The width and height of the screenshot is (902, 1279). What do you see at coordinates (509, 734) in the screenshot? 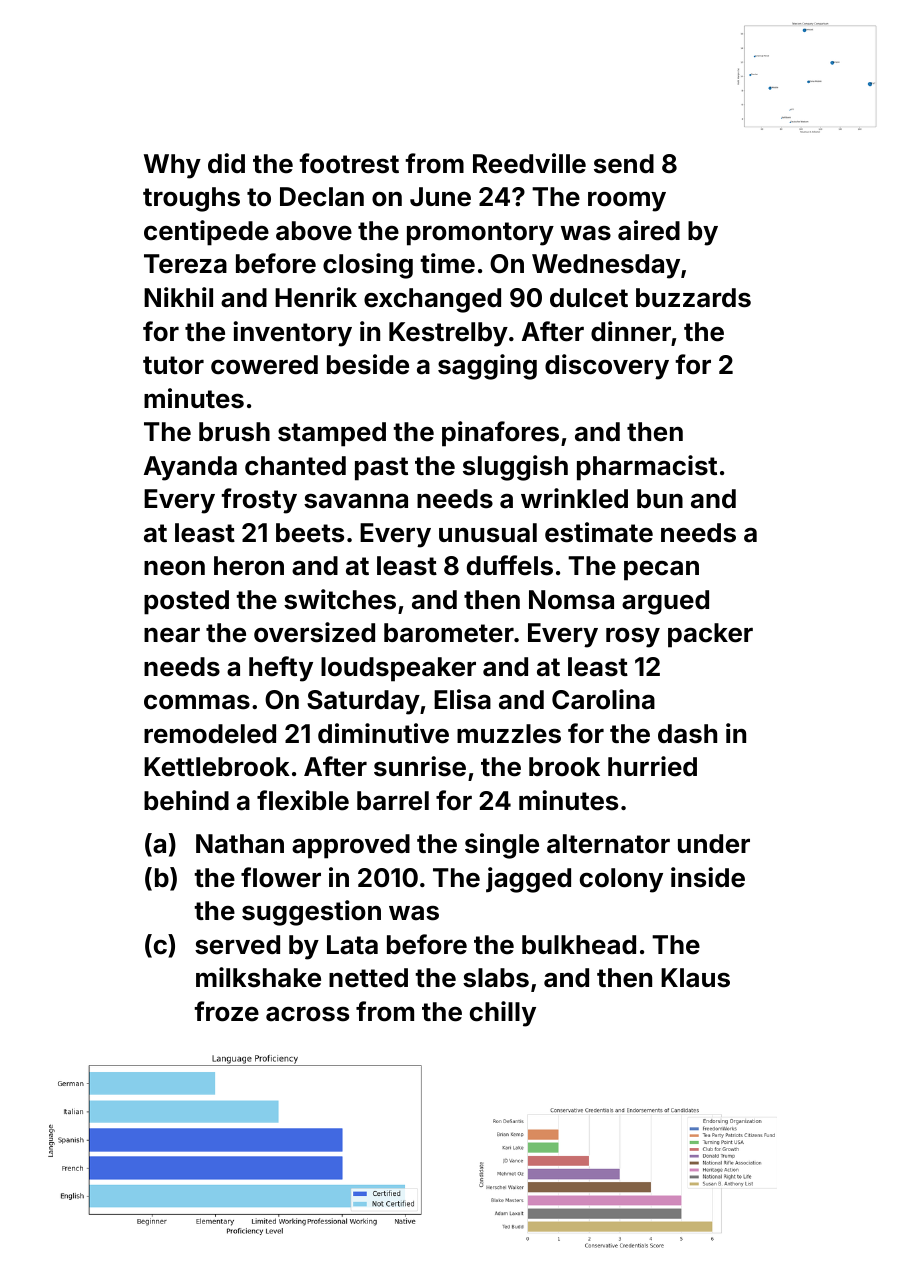
I see `muzzles` at bounding box center [509, 734].
